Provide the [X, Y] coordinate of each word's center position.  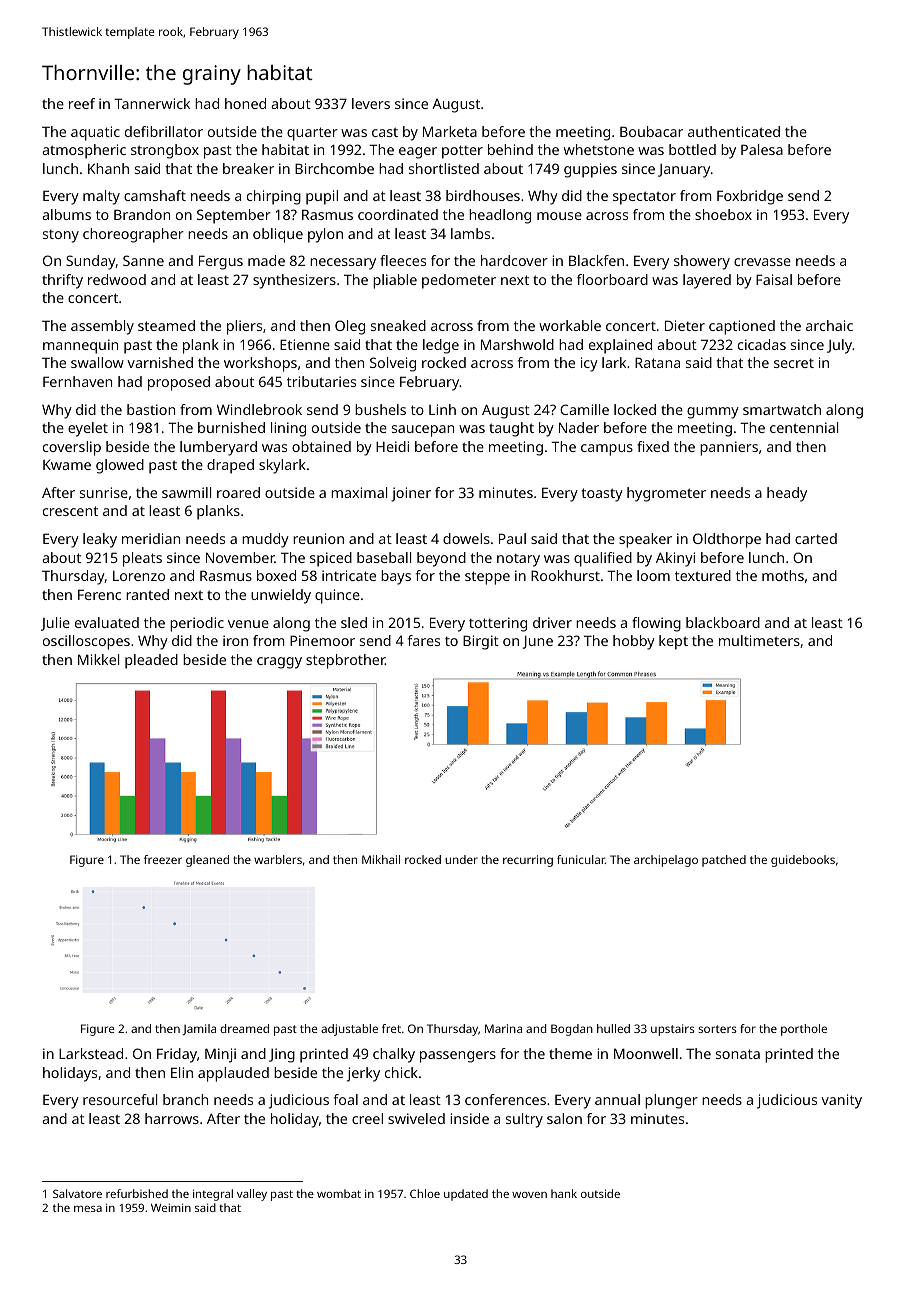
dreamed [244, 1028]
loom [653, 575]
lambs [470, 233]
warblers [278, 859]
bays [396, 577]
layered [707, 281]
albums [66, 214]
